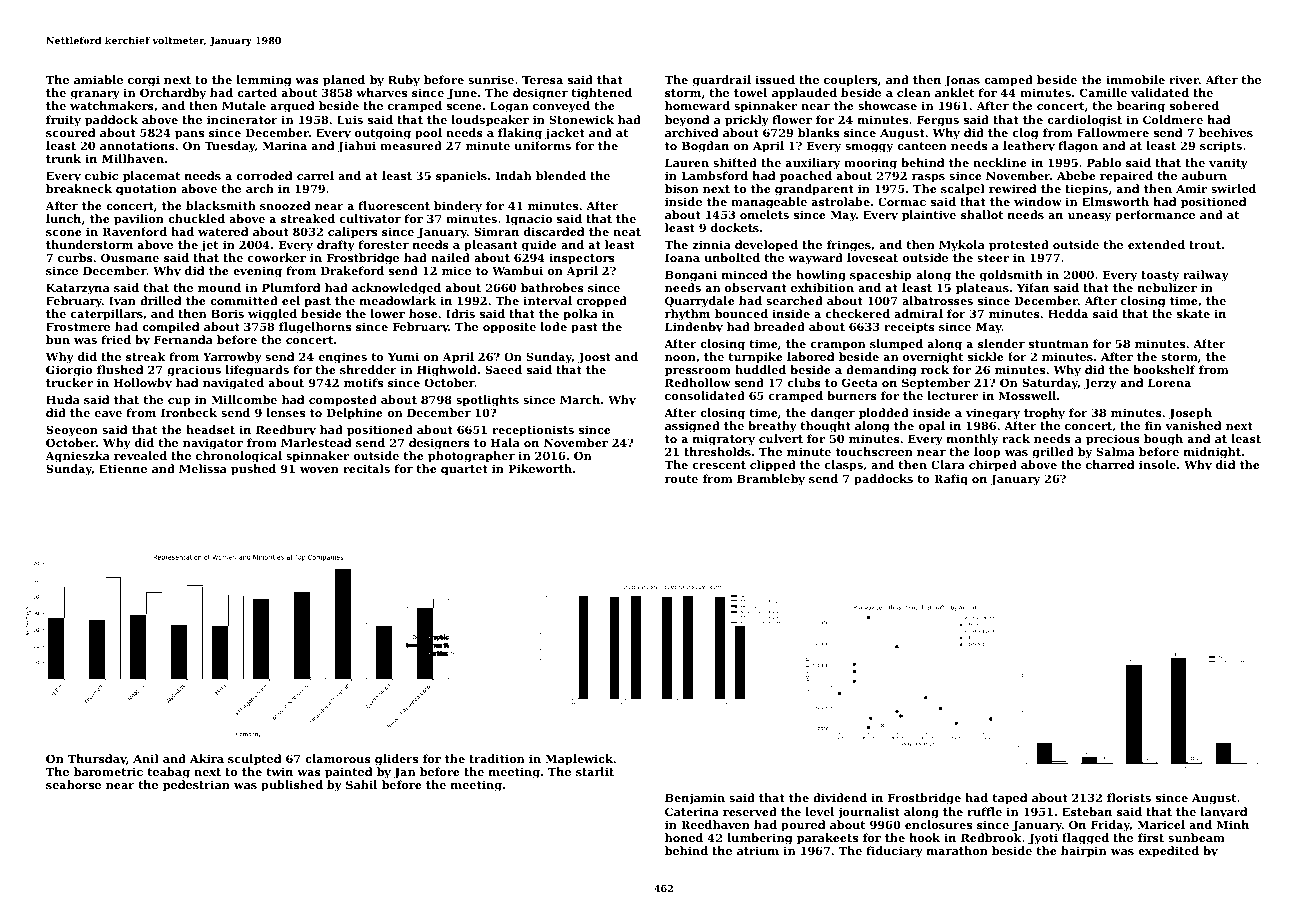 The width and height of the screenshot is (1308, 924). Describe the element at coordinates (98, 79) in the screenshot. I see `amiable` at that location.
